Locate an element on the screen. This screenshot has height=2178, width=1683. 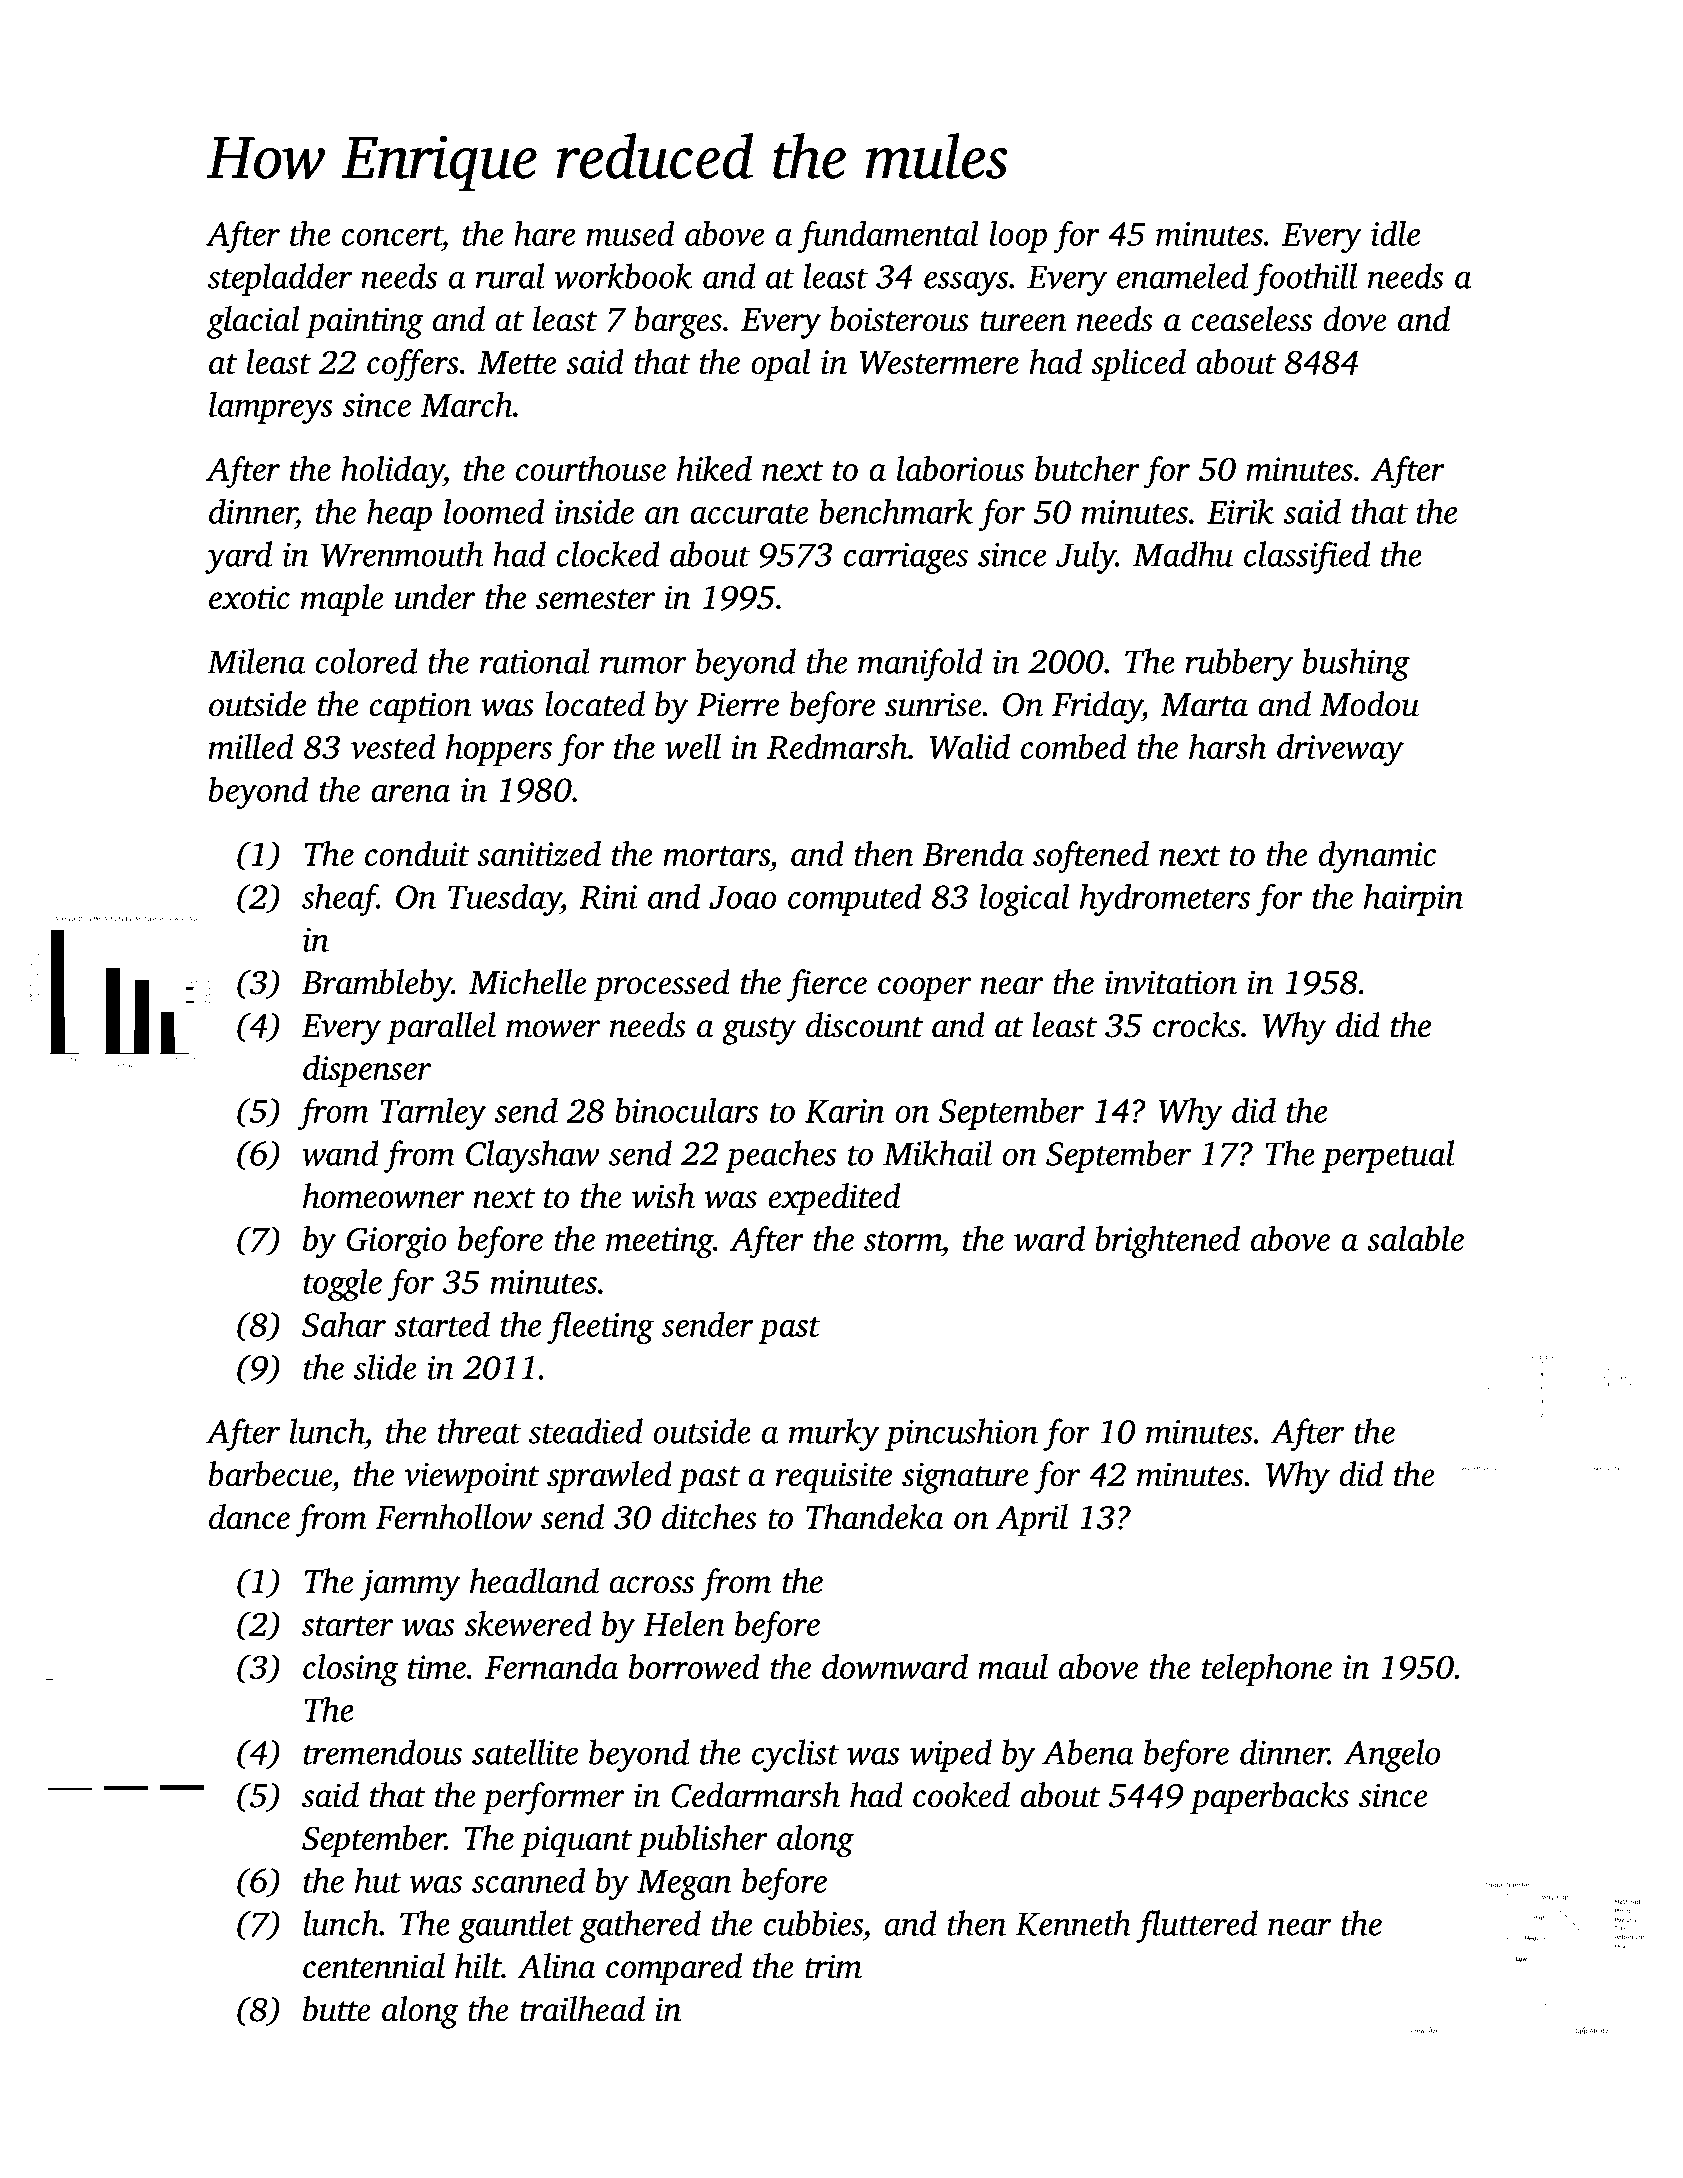
lampreys is located at coordinates (271, 408).
